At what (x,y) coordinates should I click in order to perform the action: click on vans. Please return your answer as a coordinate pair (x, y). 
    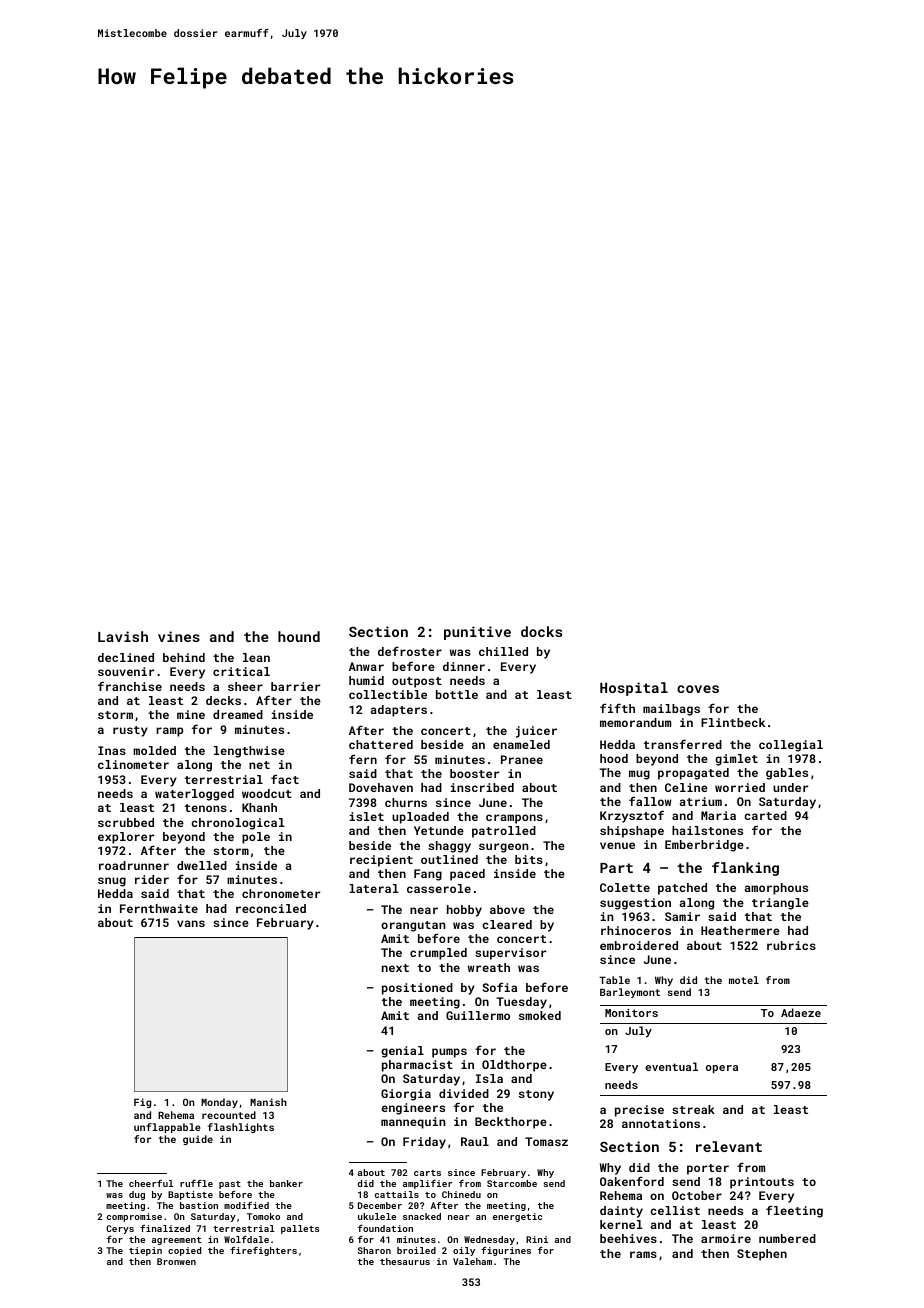
    Looking at the image, I should click on (191, 923).
